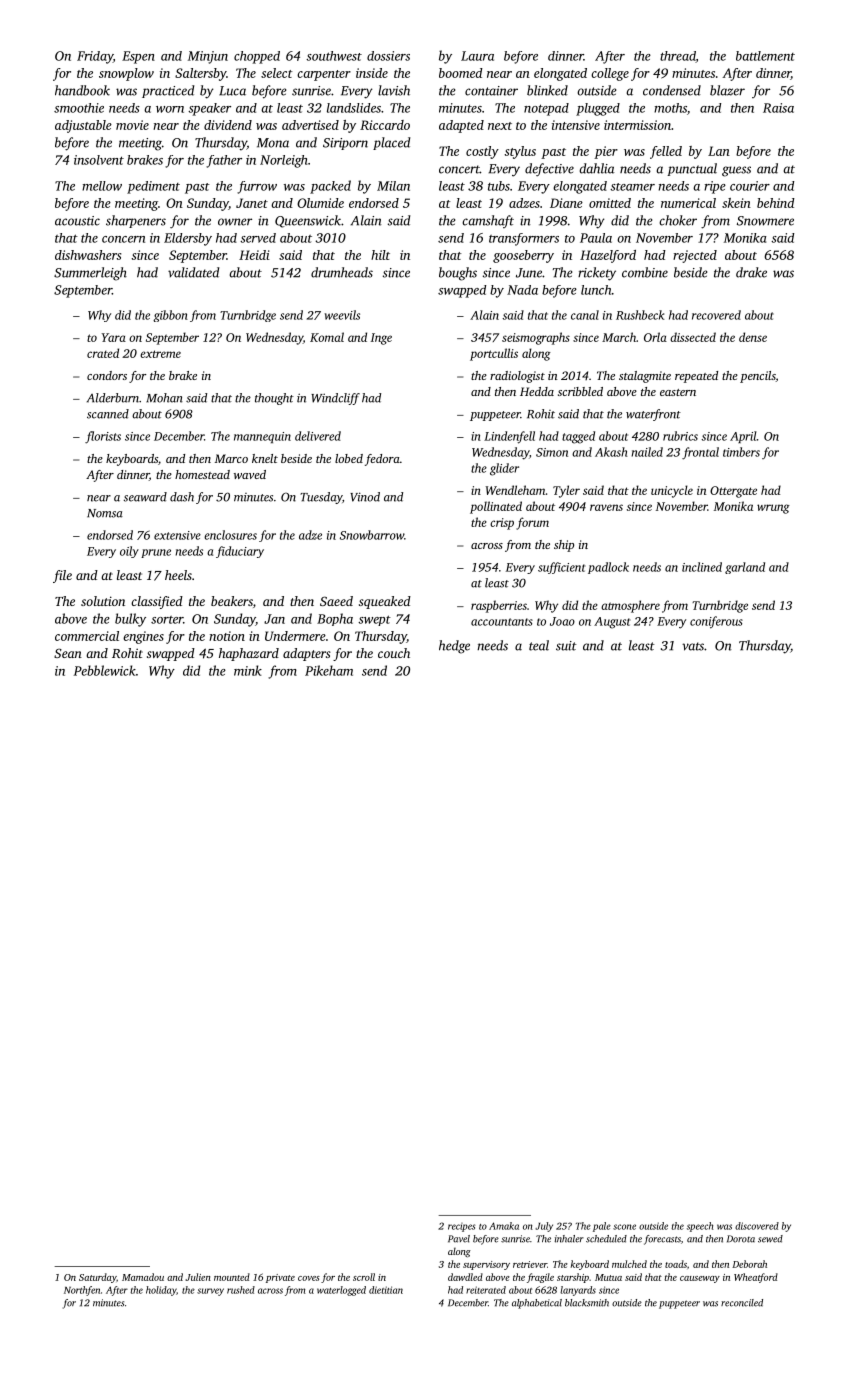 This screenshot has width=849, height=1400. What do you see at coordinates (499, 186) in the screenshot?
I see `tubs` at bounding box center [499, 186].
